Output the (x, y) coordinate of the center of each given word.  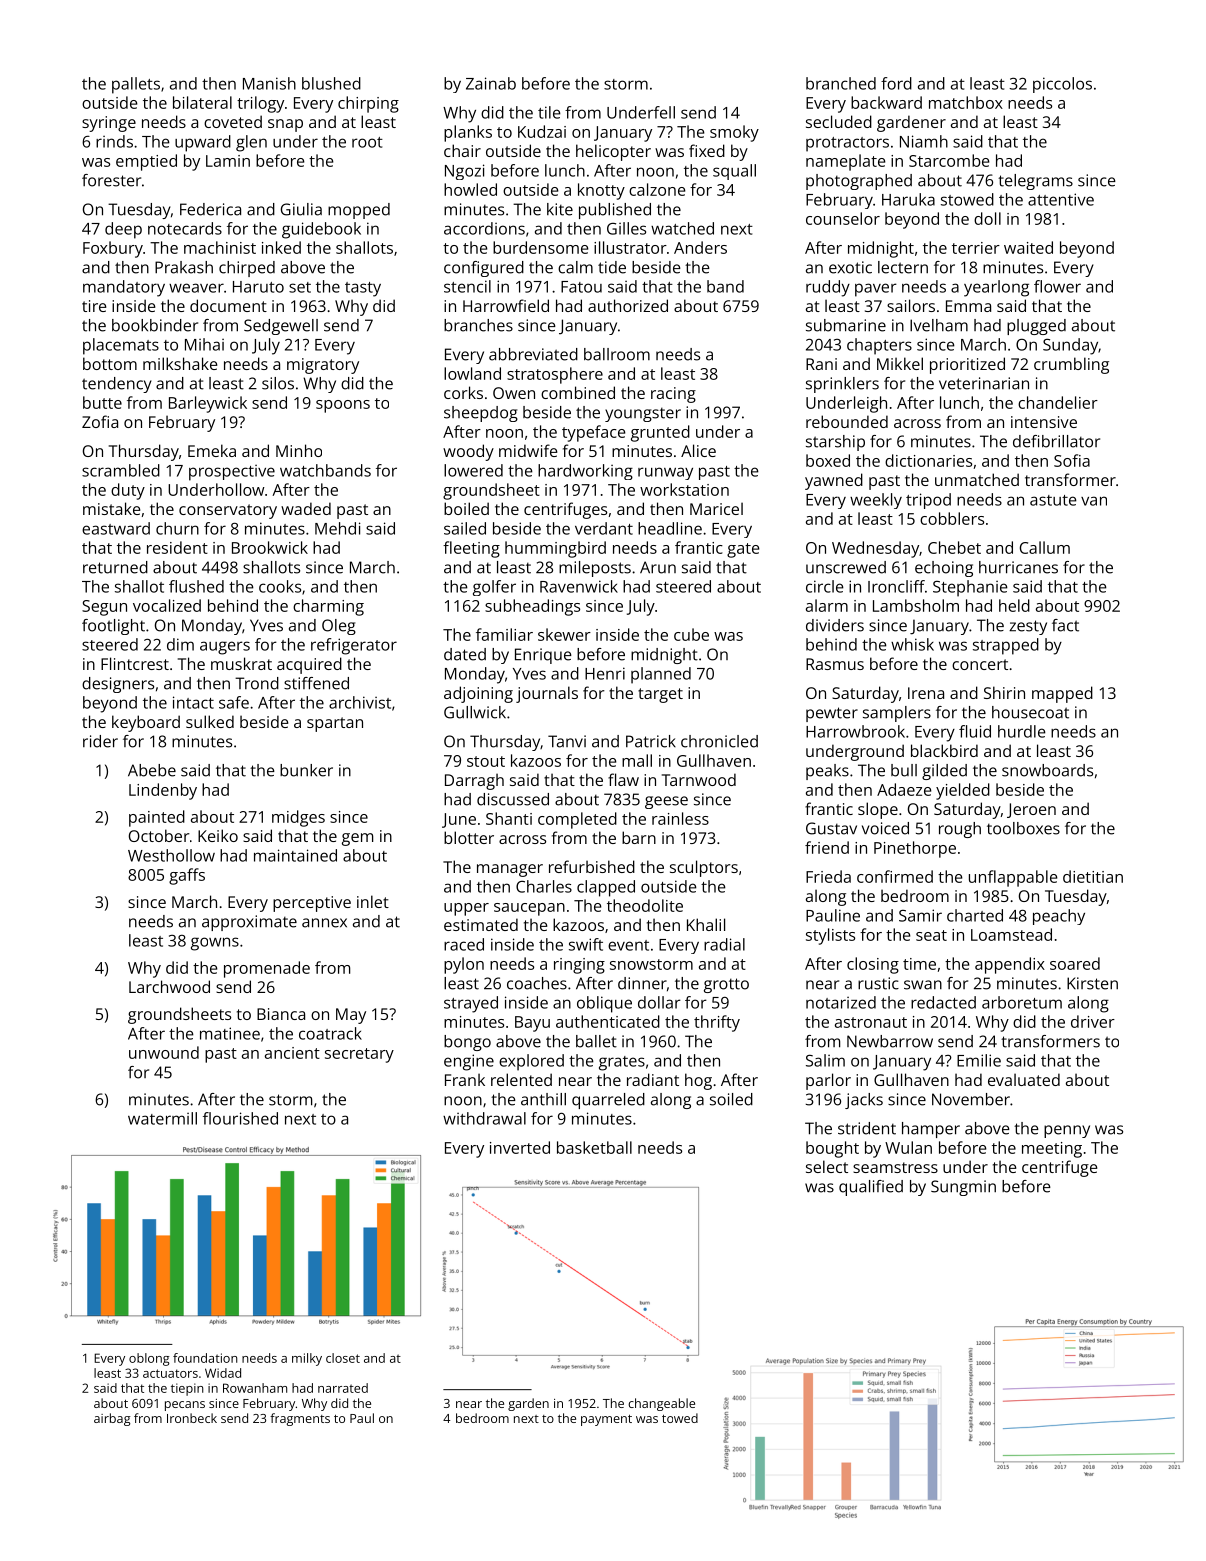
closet (343, 1358)
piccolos (1062, 85)
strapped (1006, 646)
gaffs (187, 876)
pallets (136, 85)
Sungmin (963, 1188)
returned (115, 567)
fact (1065, 625)
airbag (112, 1419)
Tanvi (567, 741)
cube (691, 634)
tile (549, 112)
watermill (162, 1118)
